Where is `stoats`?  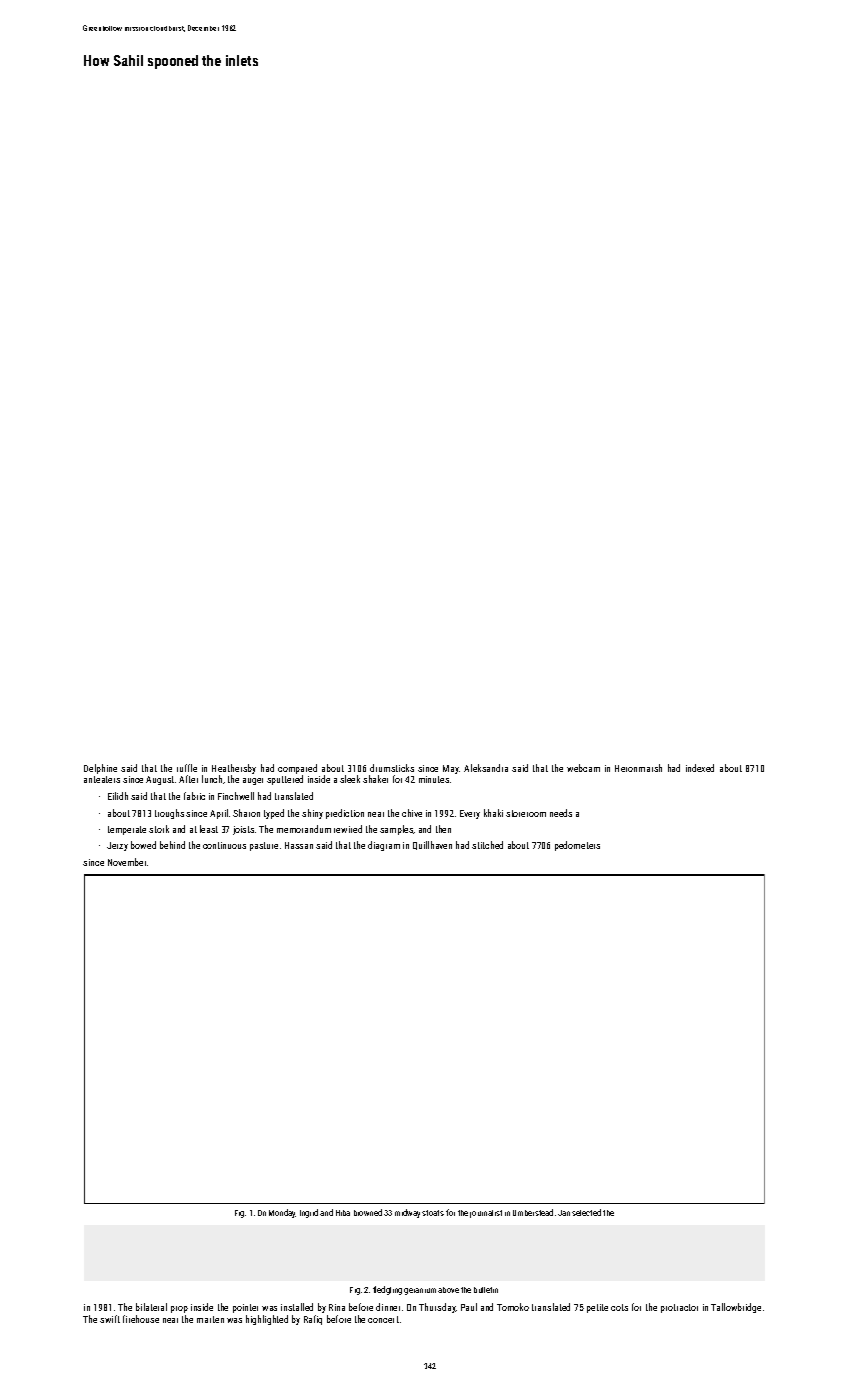
stoats is located at coordinates (433, 1213).
